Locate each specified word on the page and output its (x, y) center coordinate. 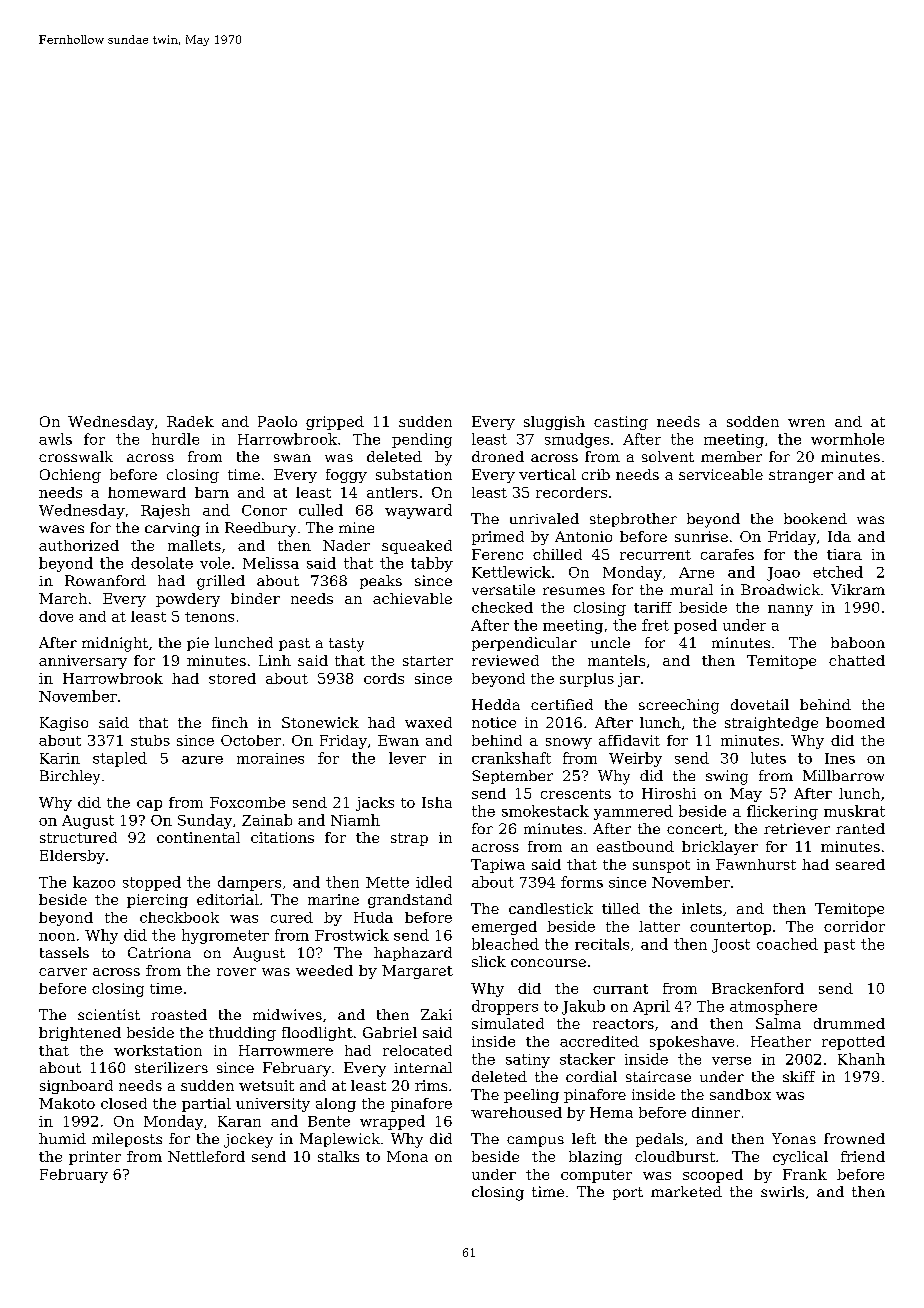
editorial (228, 899)
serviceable (721, 474)
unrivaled (544, 518)
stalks (338, 1156)
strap (409, 839)
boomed (855, 722)
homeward (147, 492)
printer (95, 1158)
